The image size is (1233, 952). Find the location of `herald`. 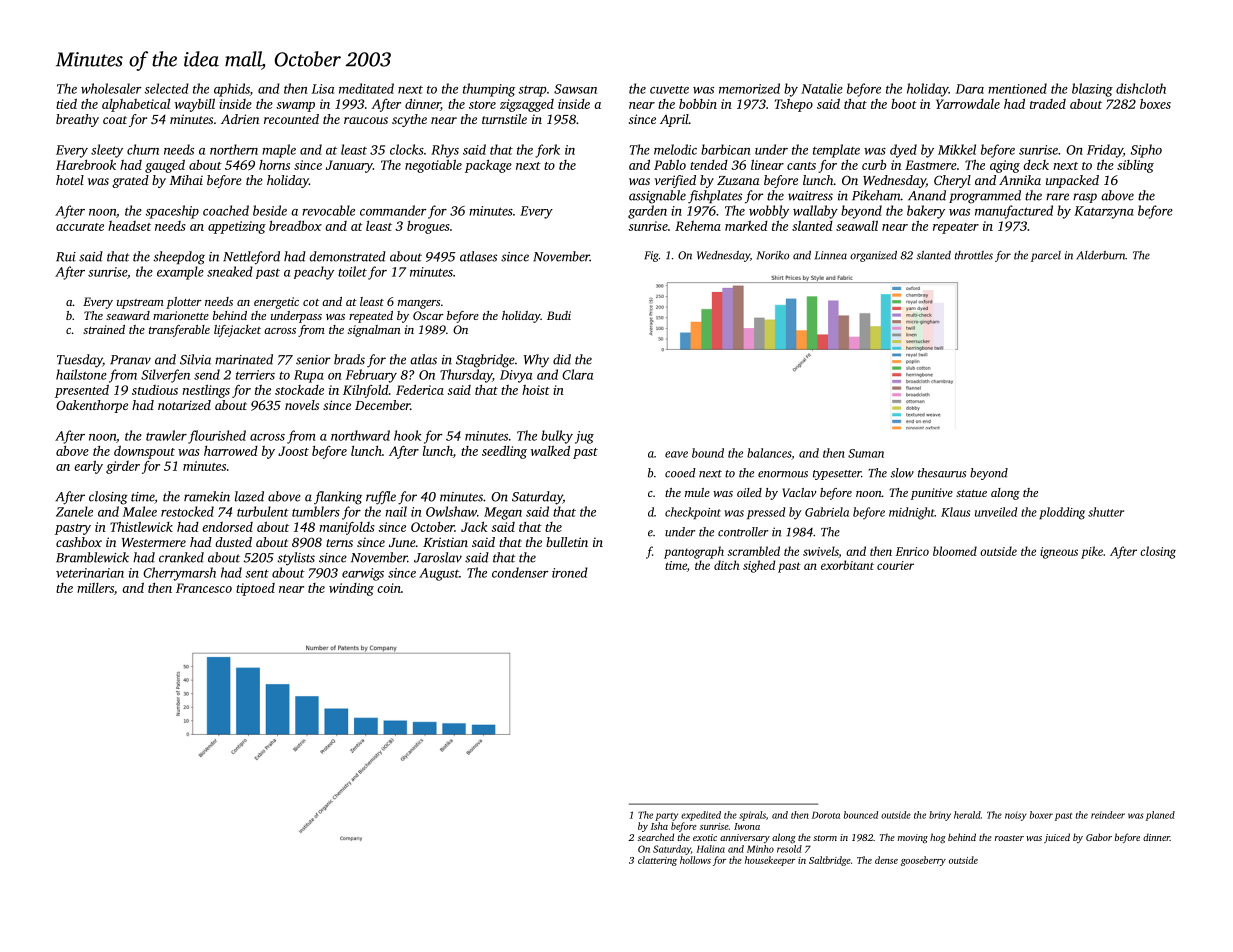

herald is located at coordinates (967, 815).
